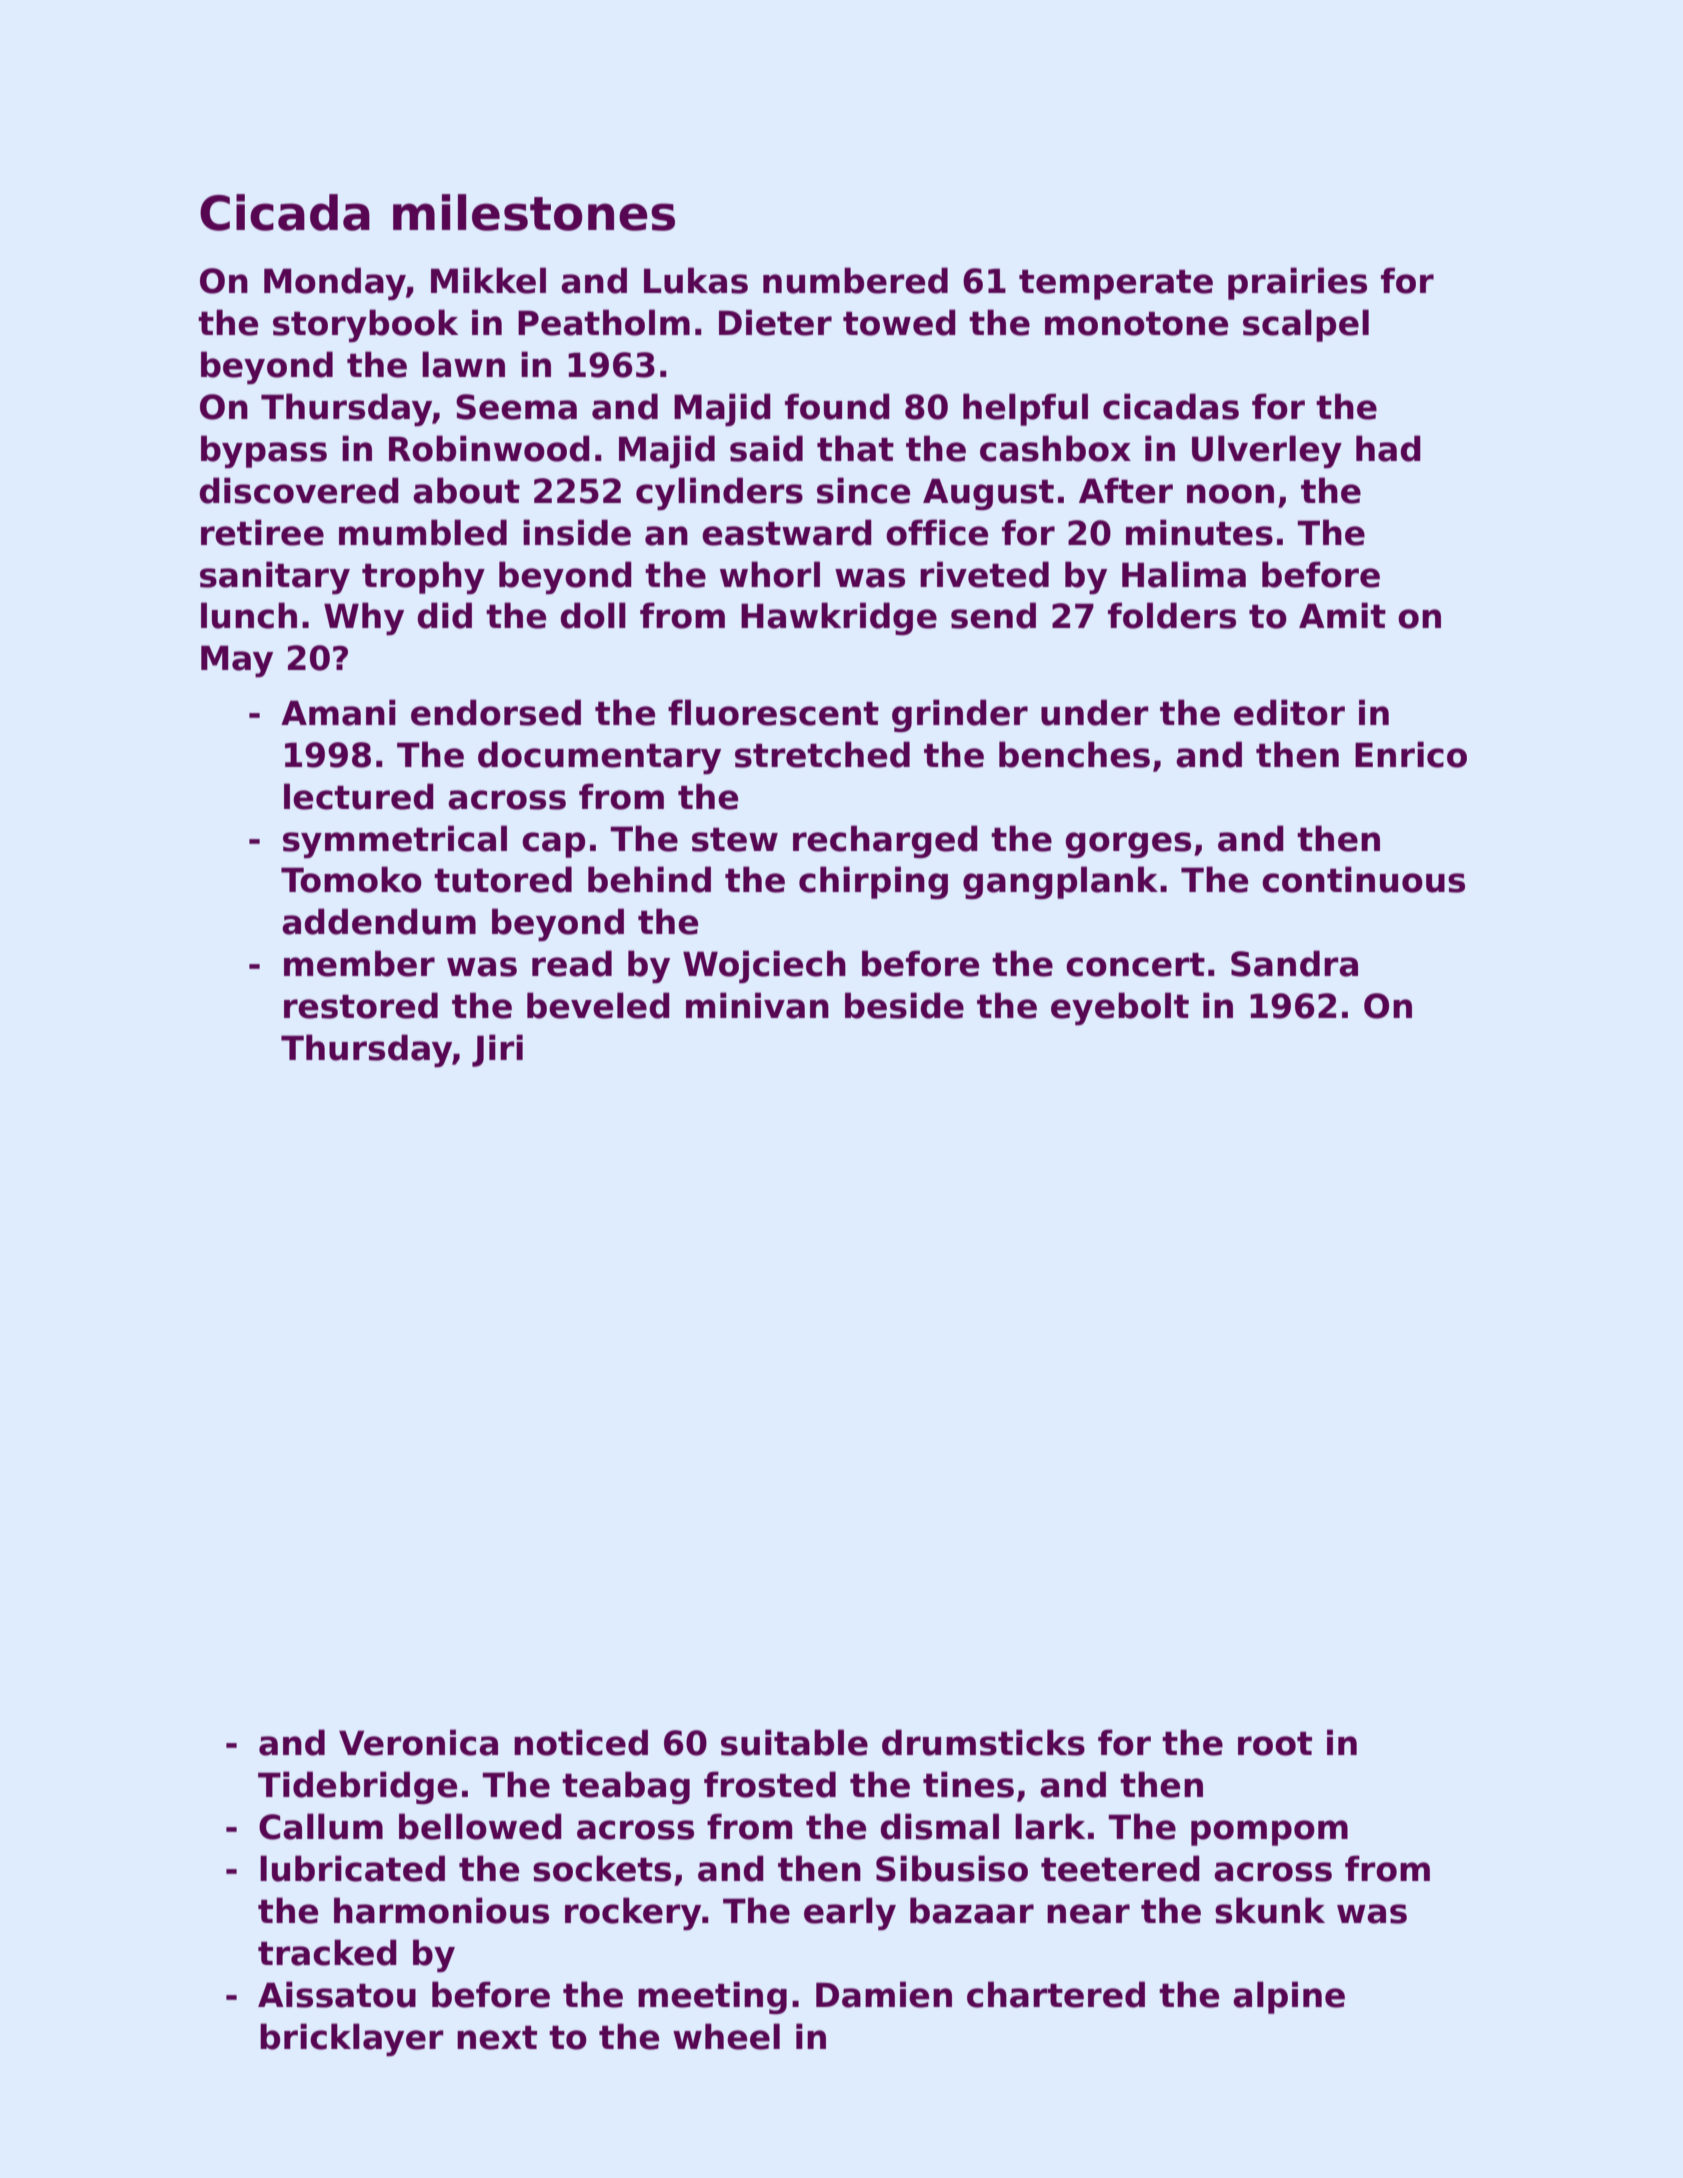  I want to click on beside, so click(904, 1005).
